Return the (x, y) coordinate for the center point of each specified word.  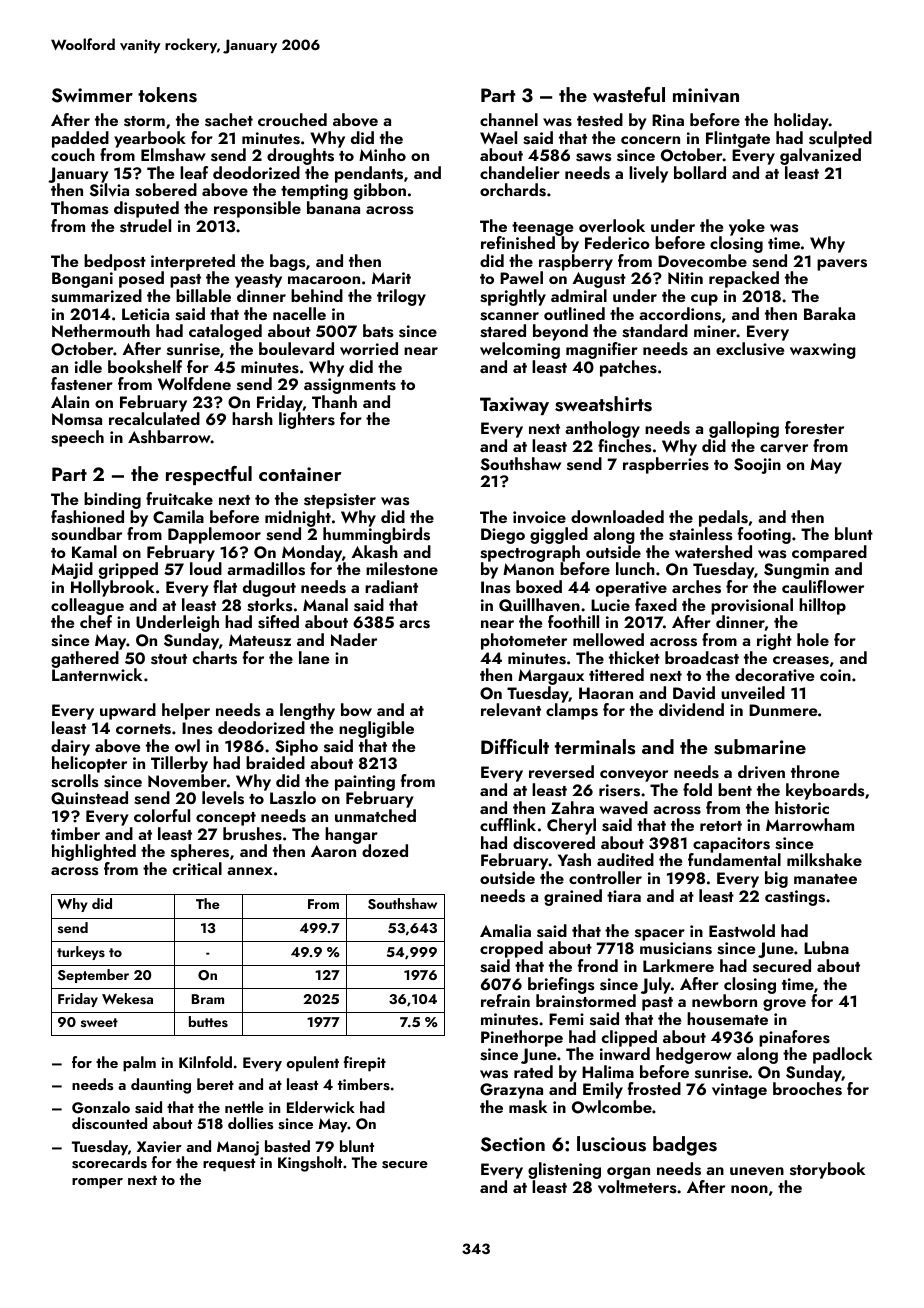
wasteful (629, 95)
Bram (208, 999)
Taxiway (514, 406)
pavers (842, 265)
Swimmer (92, 95)
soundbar (86, 534)
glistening (564, 1170)
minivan (706, 95)
